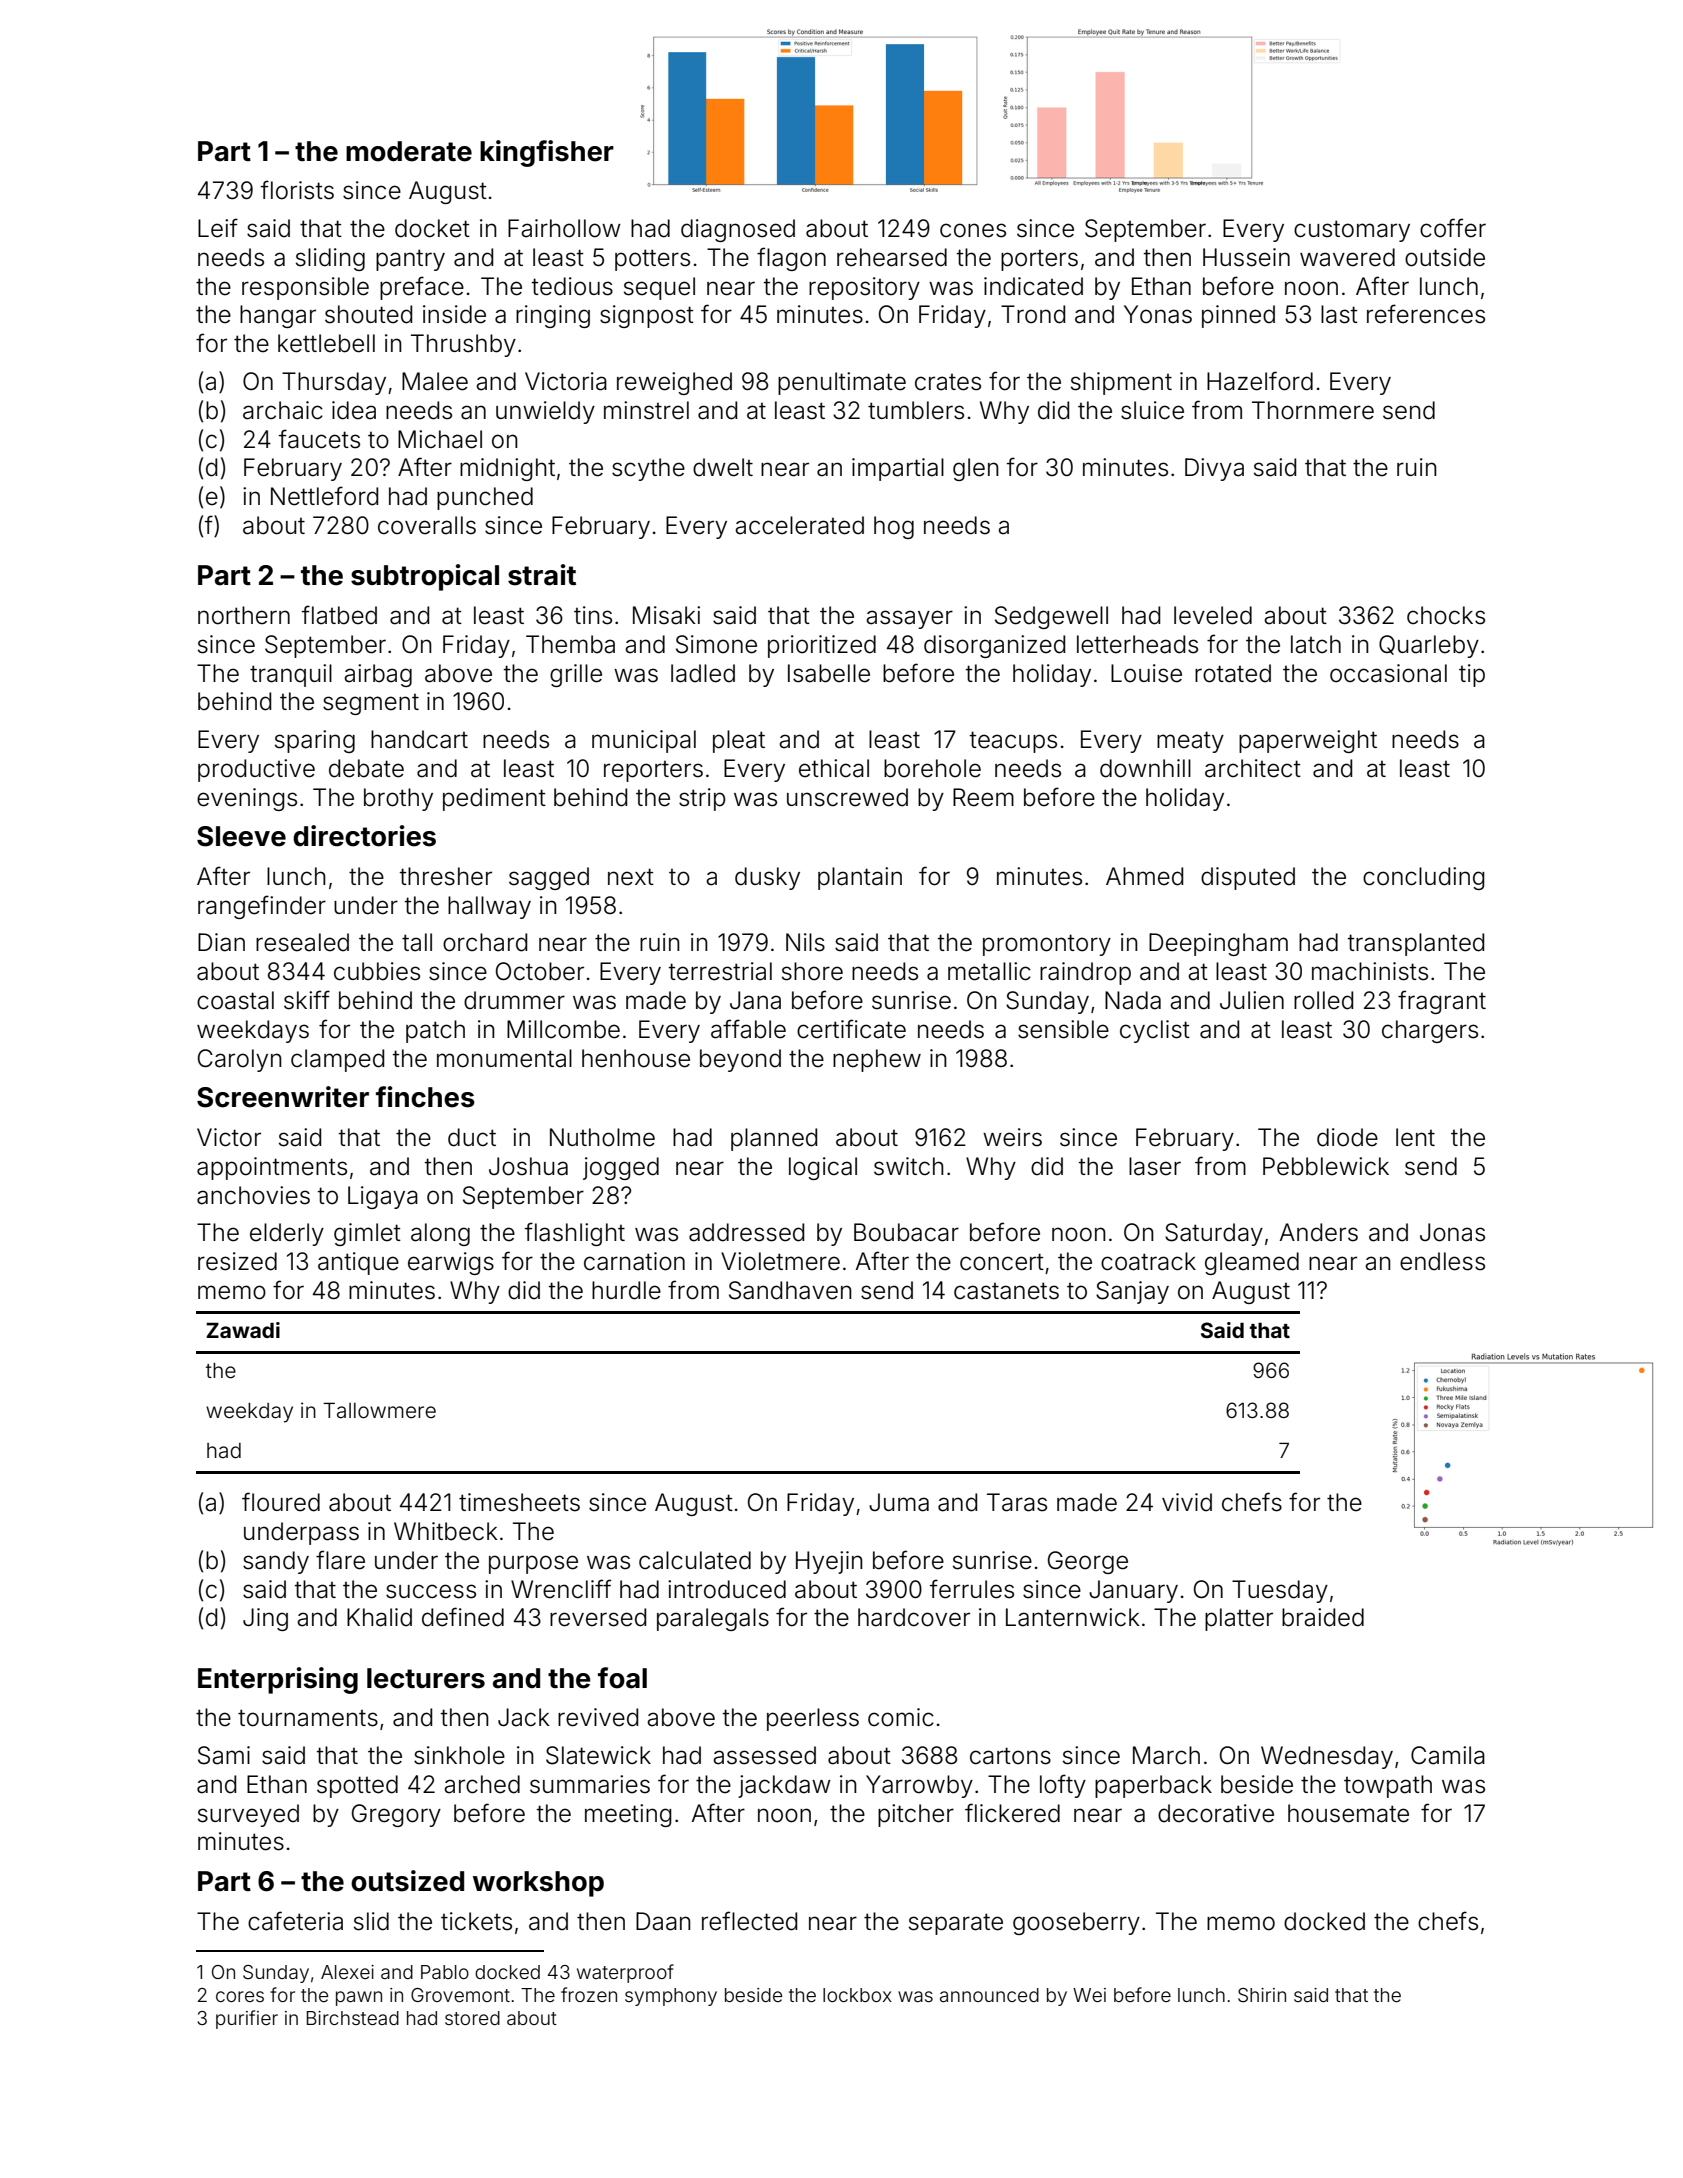  Describe the element at coordinates (626, 1290) in the screenshot. I see `hurdle` at that location.
